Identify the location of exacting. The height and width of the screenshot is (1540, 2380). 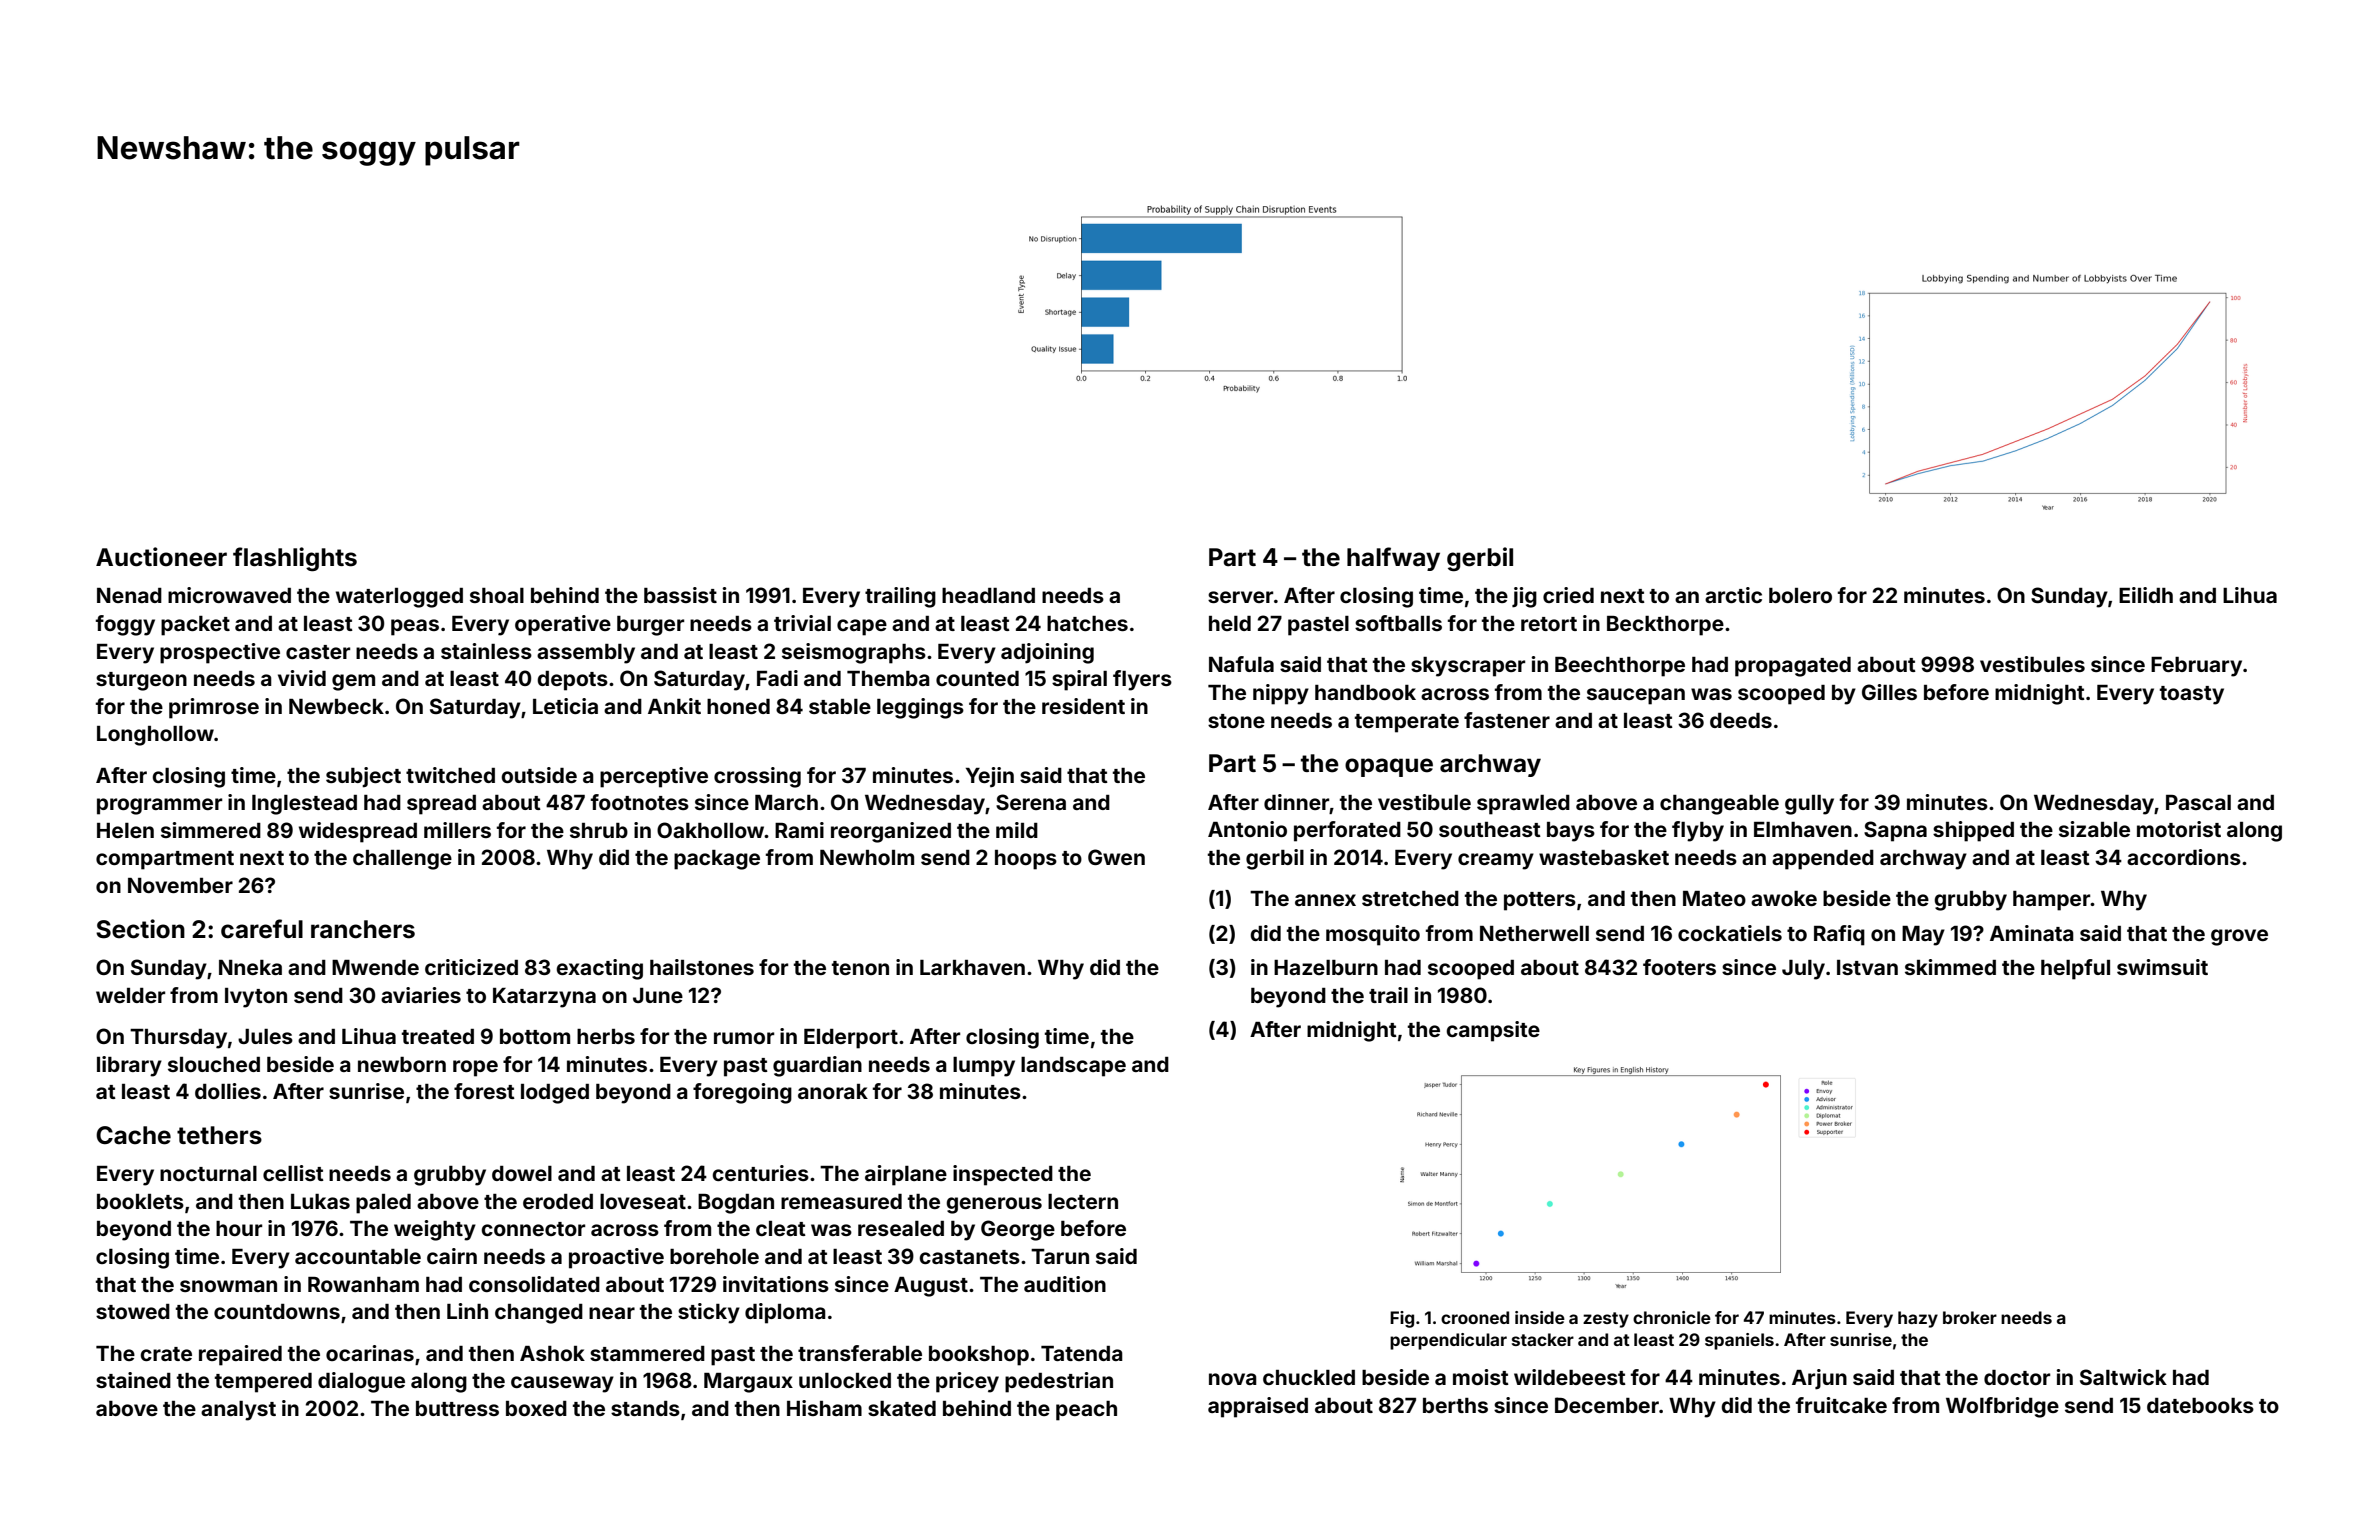
(599, 969).
